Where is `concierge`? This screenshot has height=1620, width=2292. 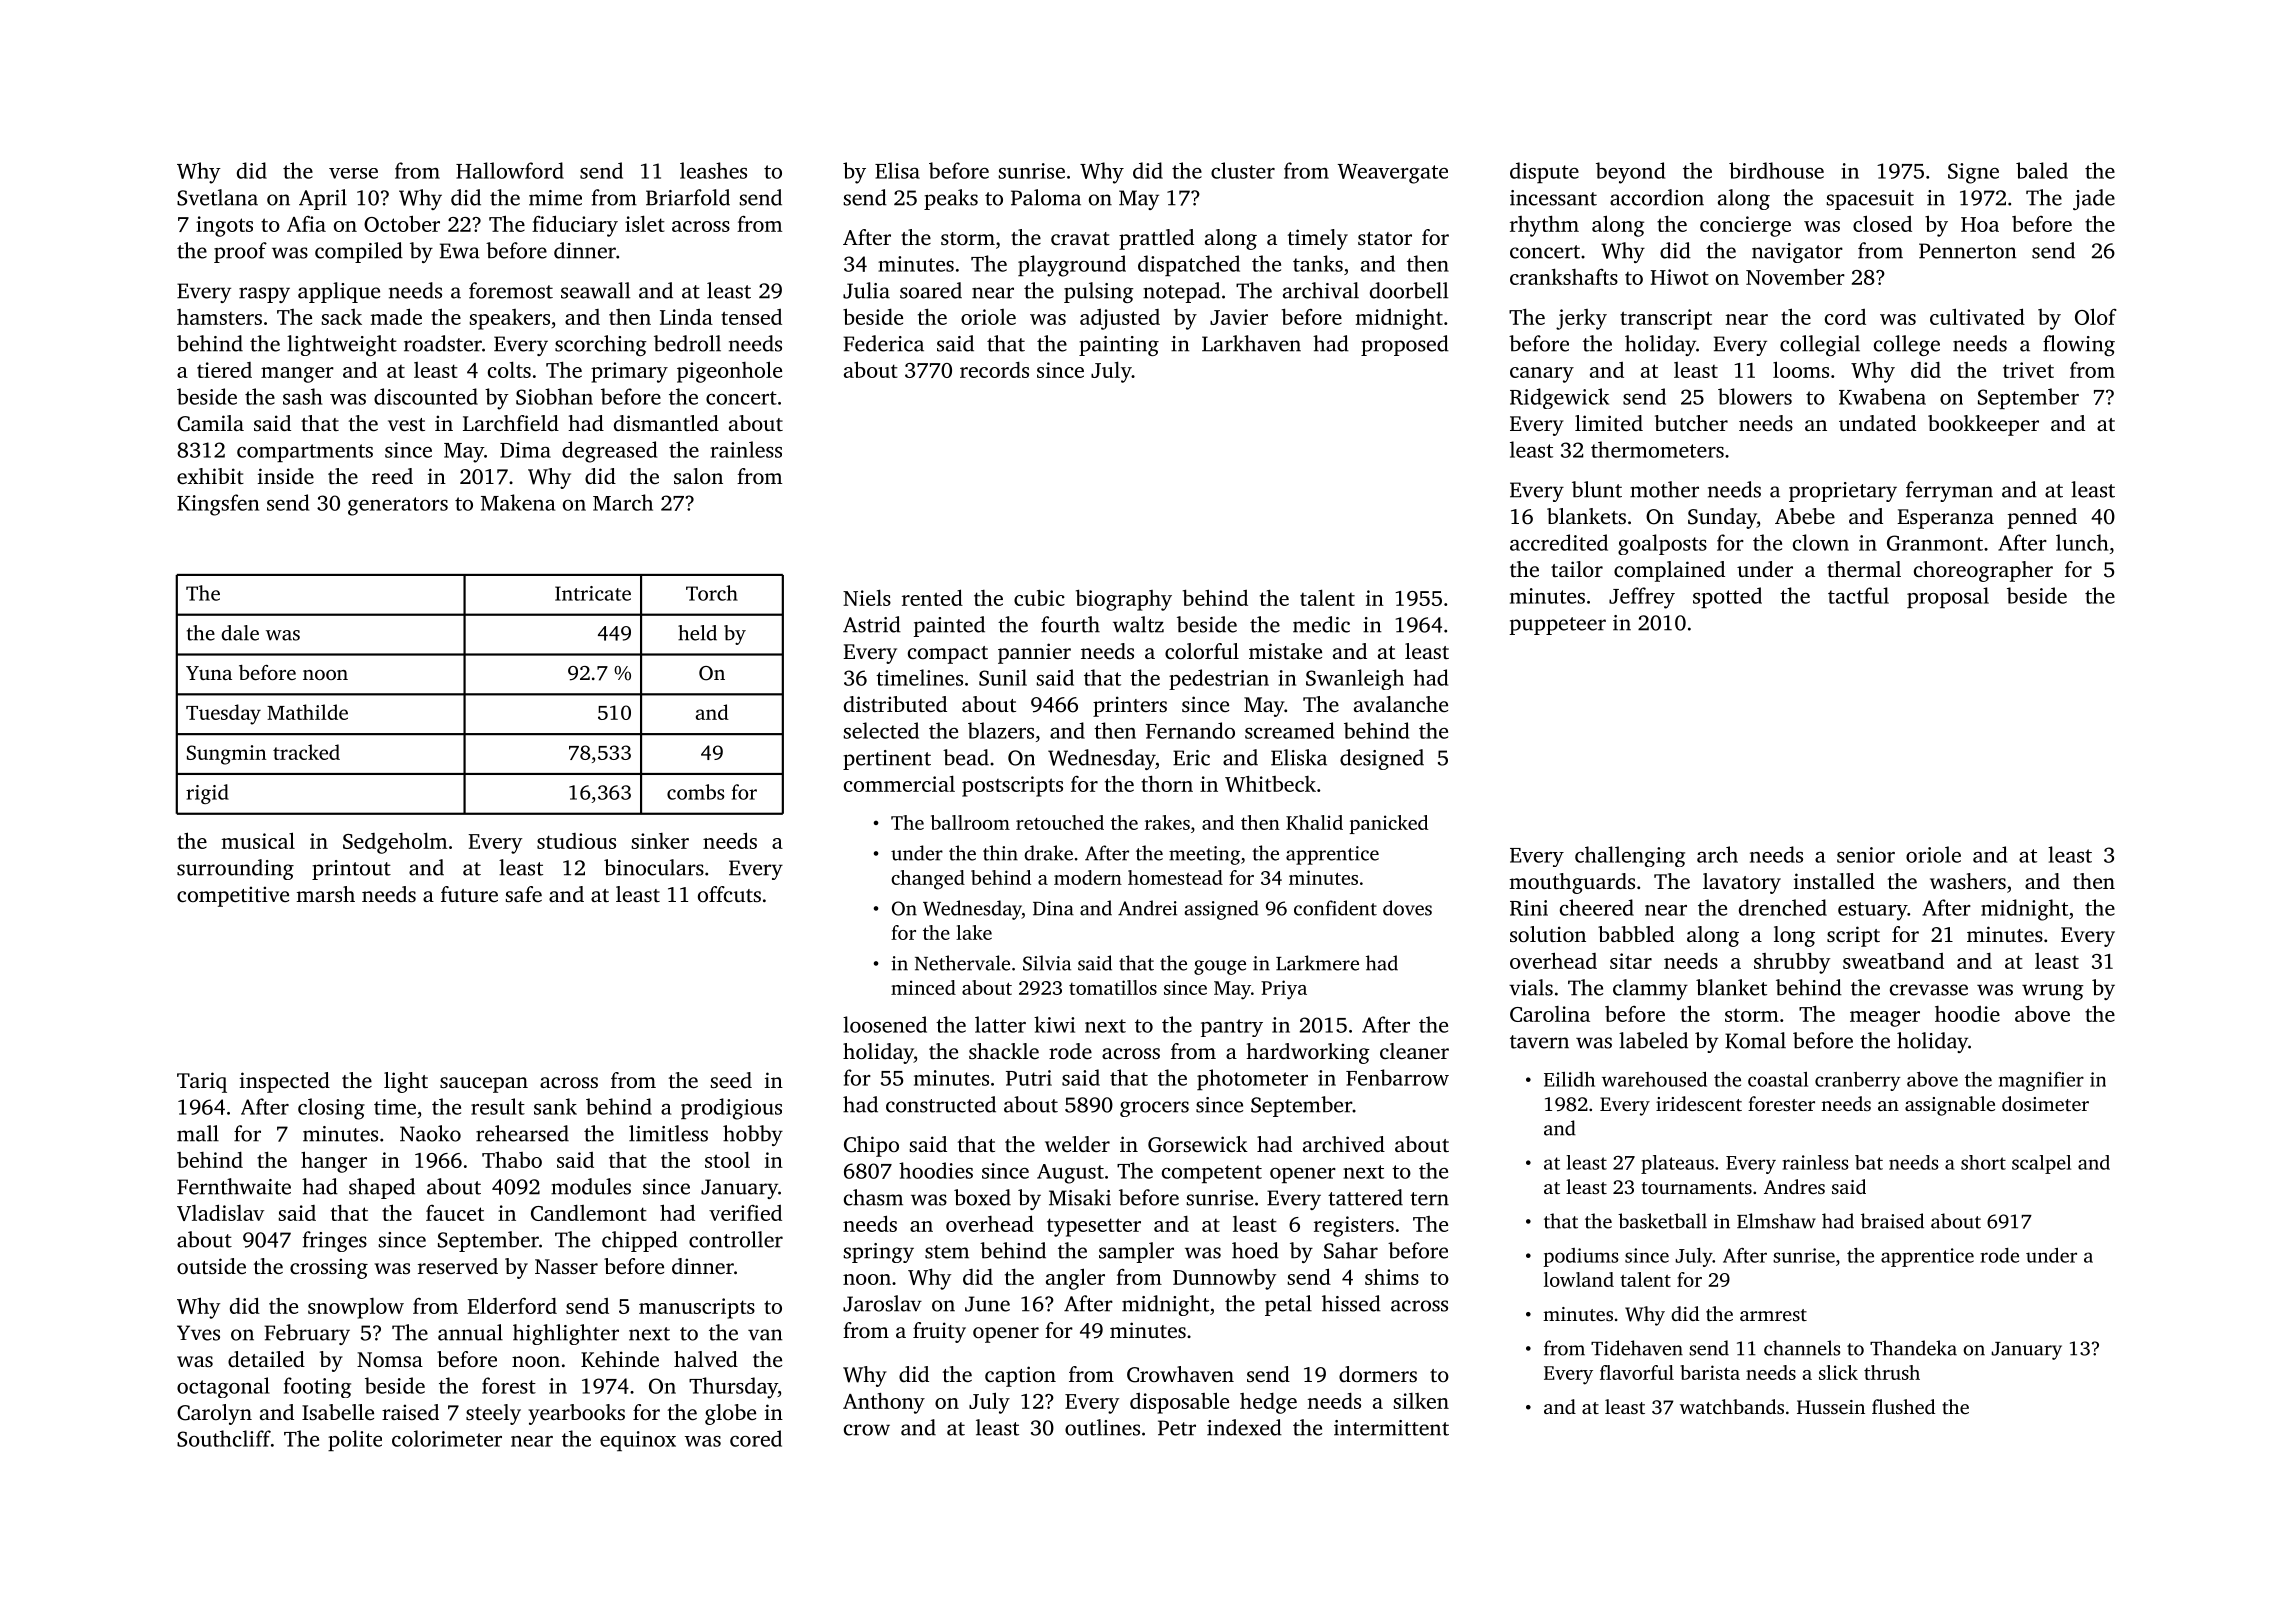
concierge is located at coordinates (1745, 226).
